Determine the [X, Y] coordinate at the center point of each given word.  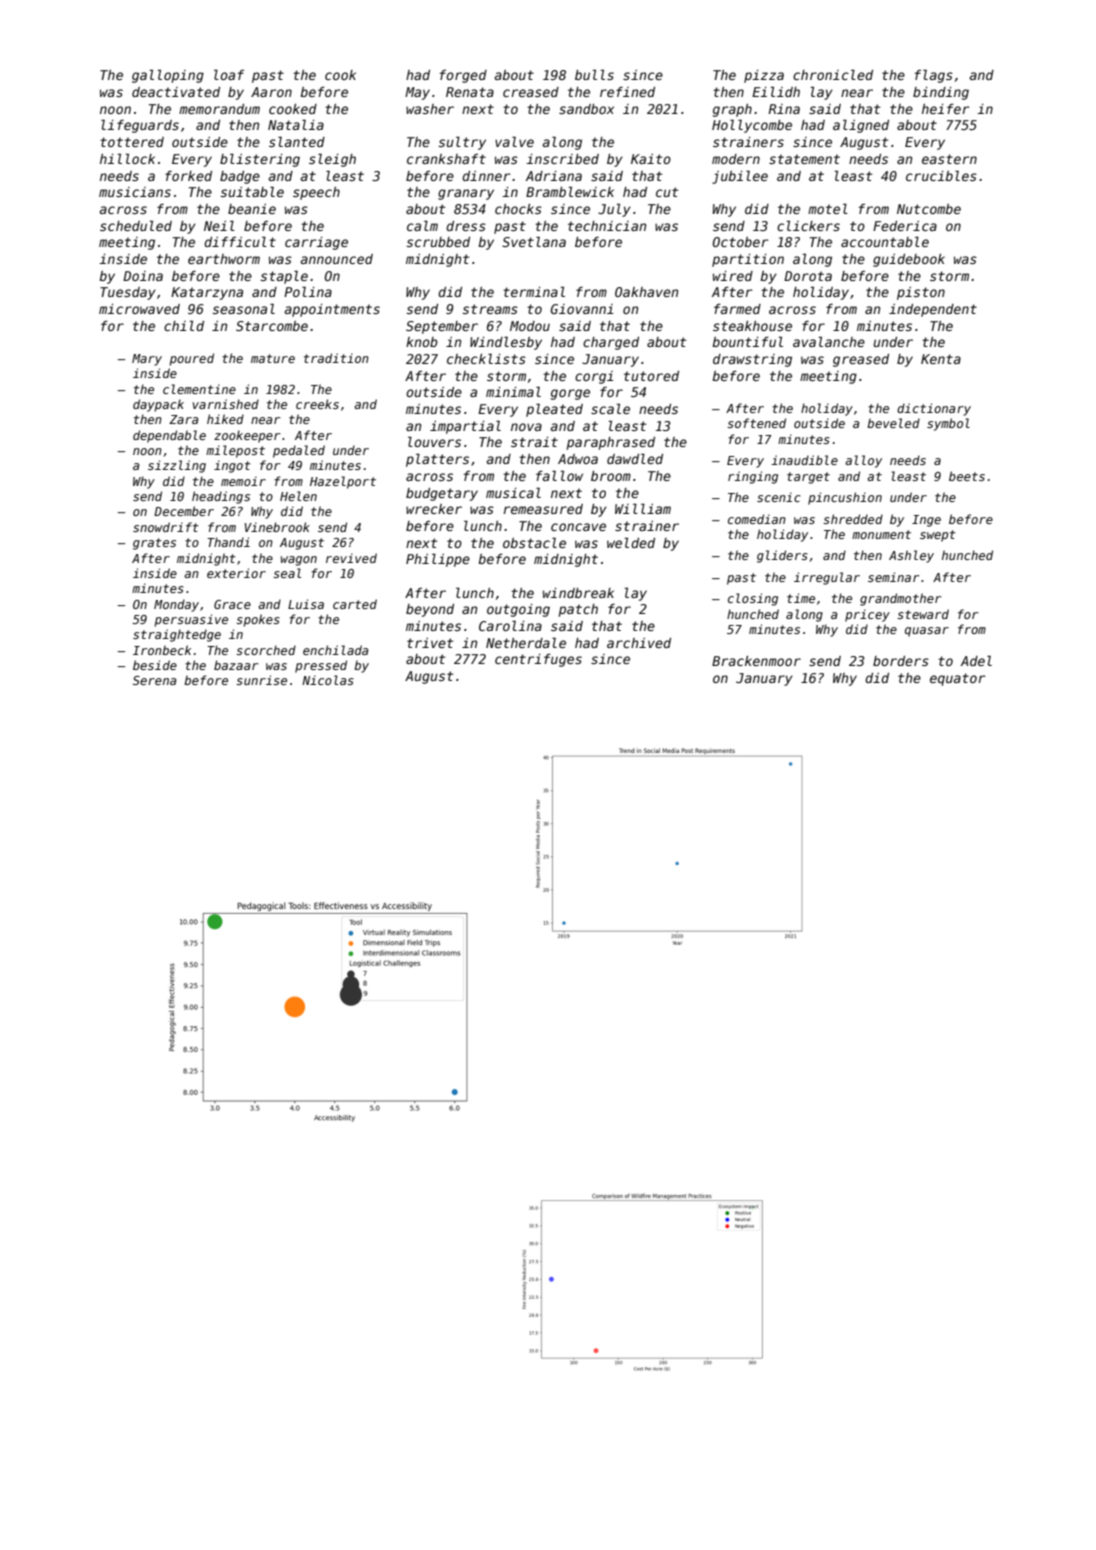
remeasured [543, 509]
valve [514, 141]
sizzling [177, 466]
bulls [594, 74]
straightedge [177, 635]
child [184, 325]
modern [736, 159]
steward [923, 614]
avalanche [829, 341]
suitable [252, 191]
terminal [534, 291]
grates [154, 544]
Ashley [911, 556]
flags [934, 76]
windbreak [578, 593]
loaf [229, 74]
